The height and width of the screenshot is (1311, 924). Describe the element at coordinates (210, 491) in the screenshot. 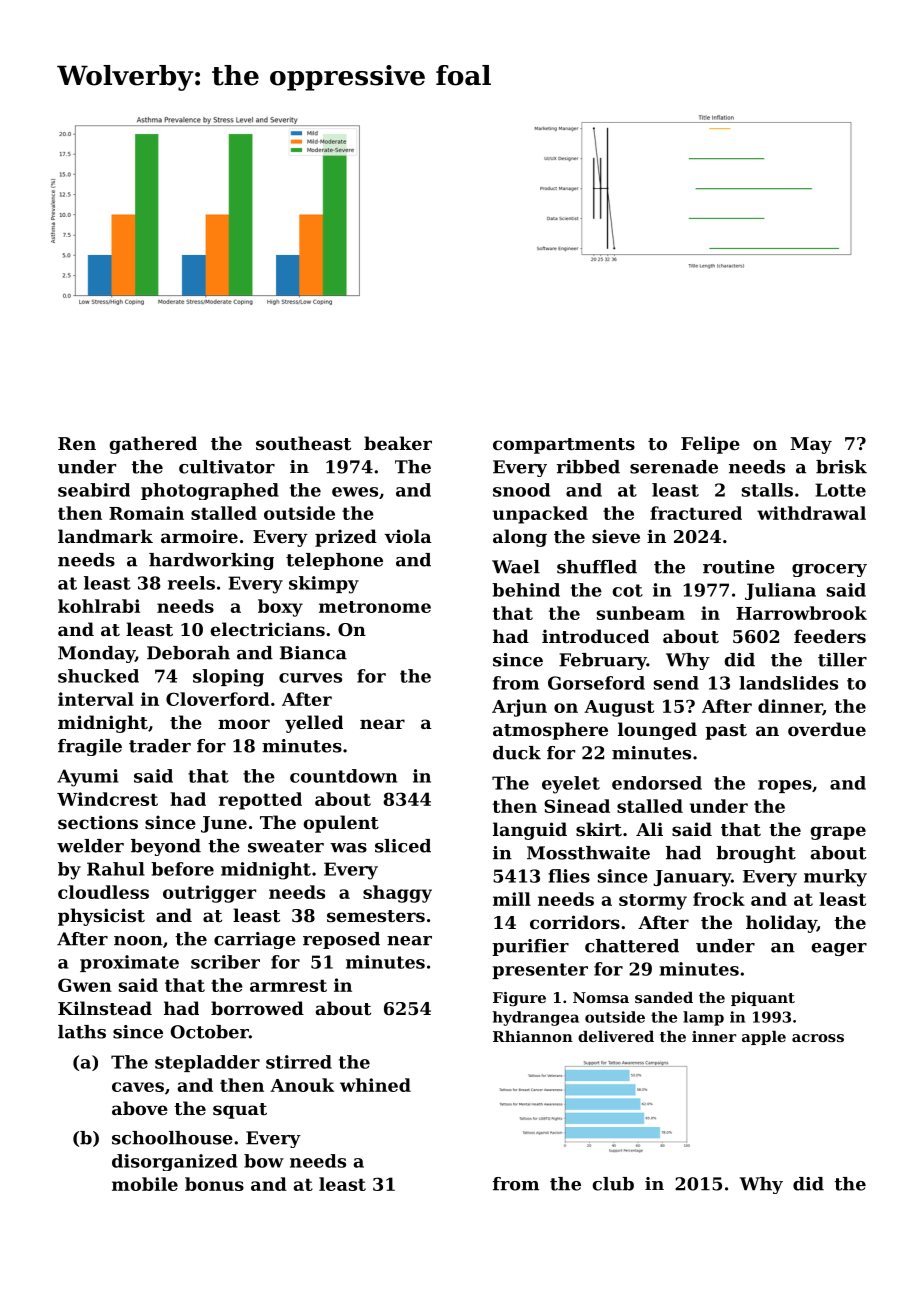

I see `photographed` at that location.
